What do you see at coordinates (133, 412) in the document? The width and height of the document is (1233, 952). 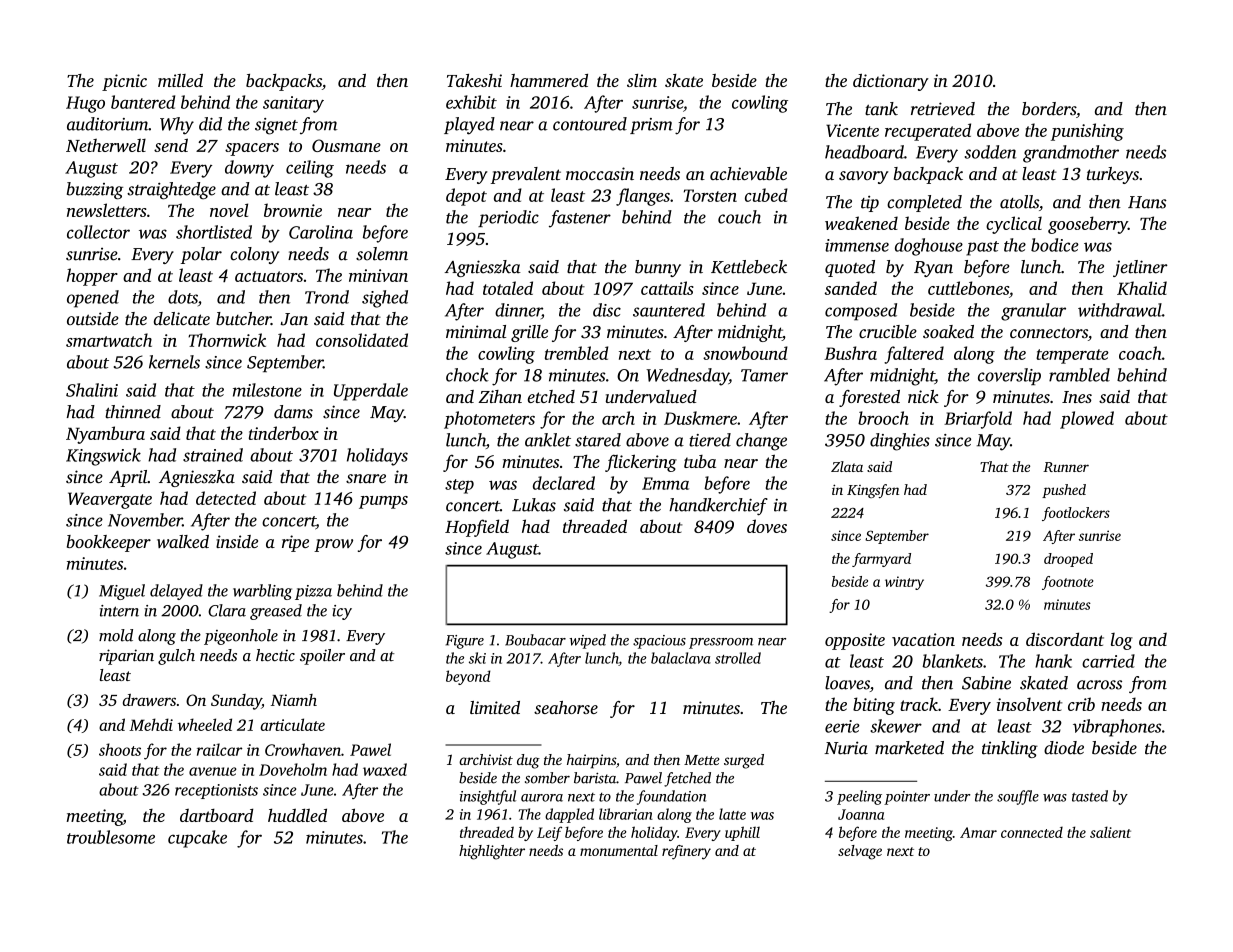 I see `thinned` at bounding box center [133, 412].
